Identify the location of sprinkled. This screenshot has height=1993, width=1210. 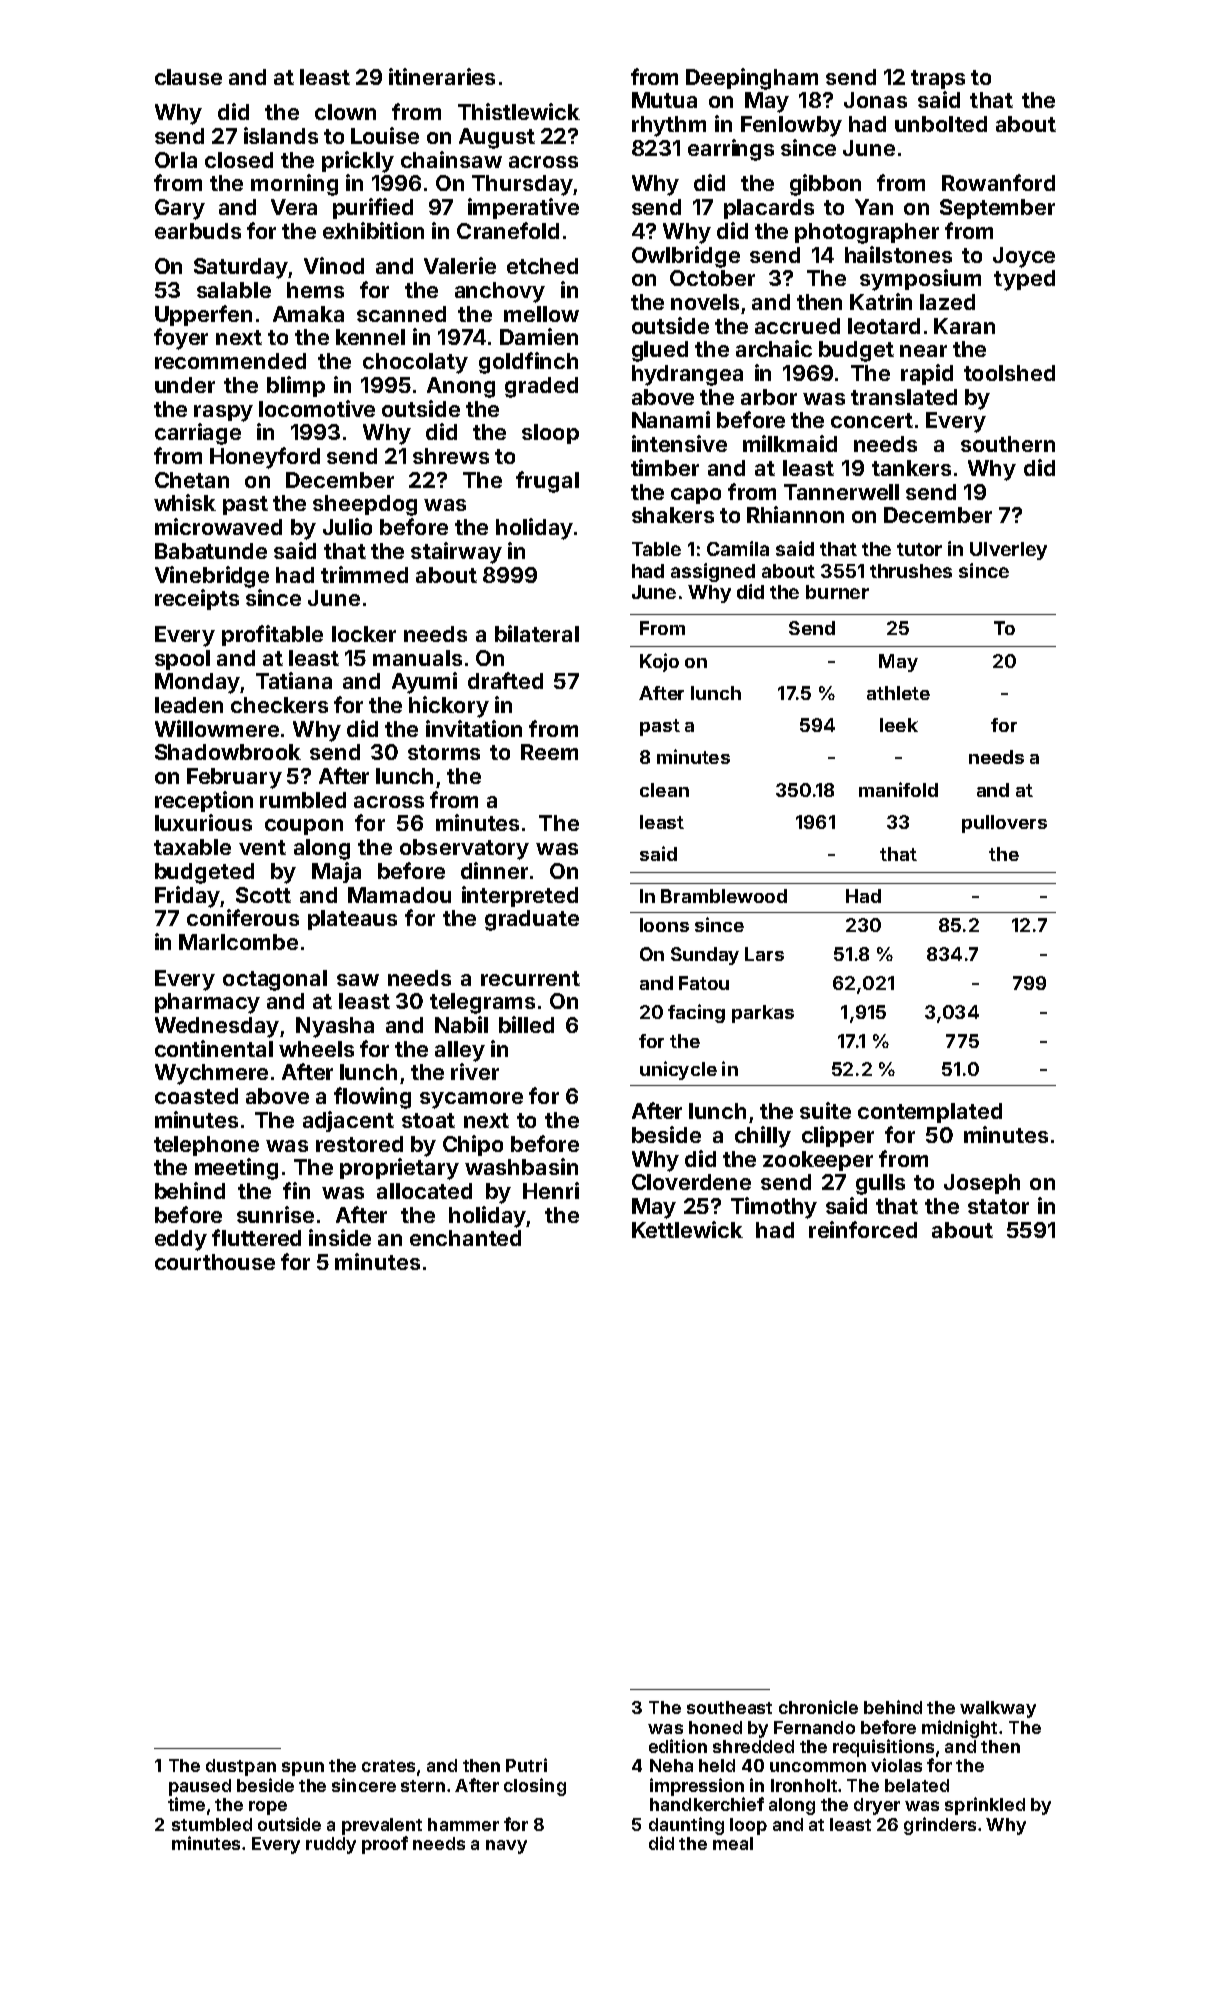
(985, 1806).
